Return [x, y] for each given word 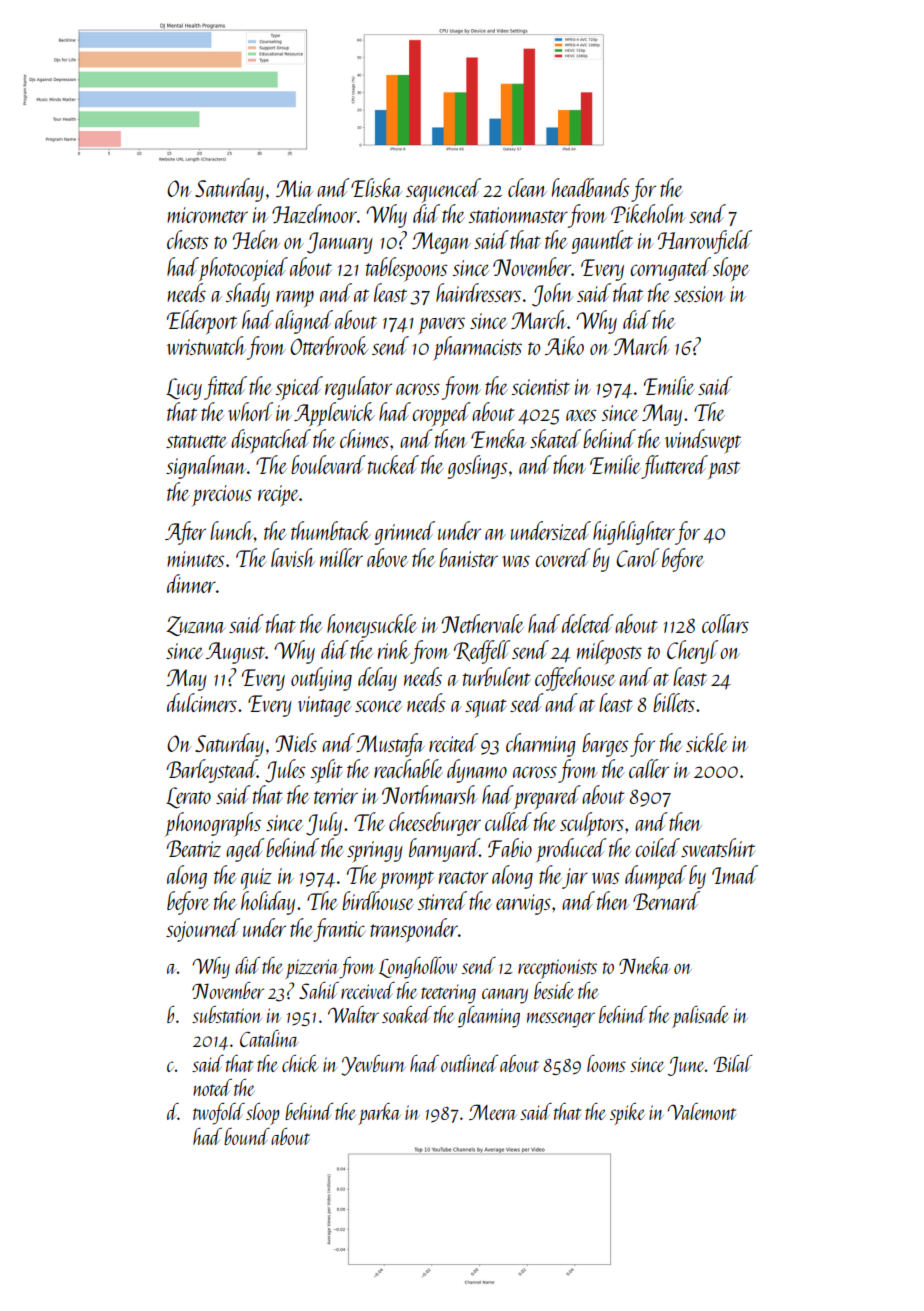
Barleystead [212, 771]
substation [227, 1014]
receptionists [557, 969]
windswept [703, 441]
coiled [657, 847]
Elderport [202, 322]
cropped [441, 414]
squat [485, 708]
